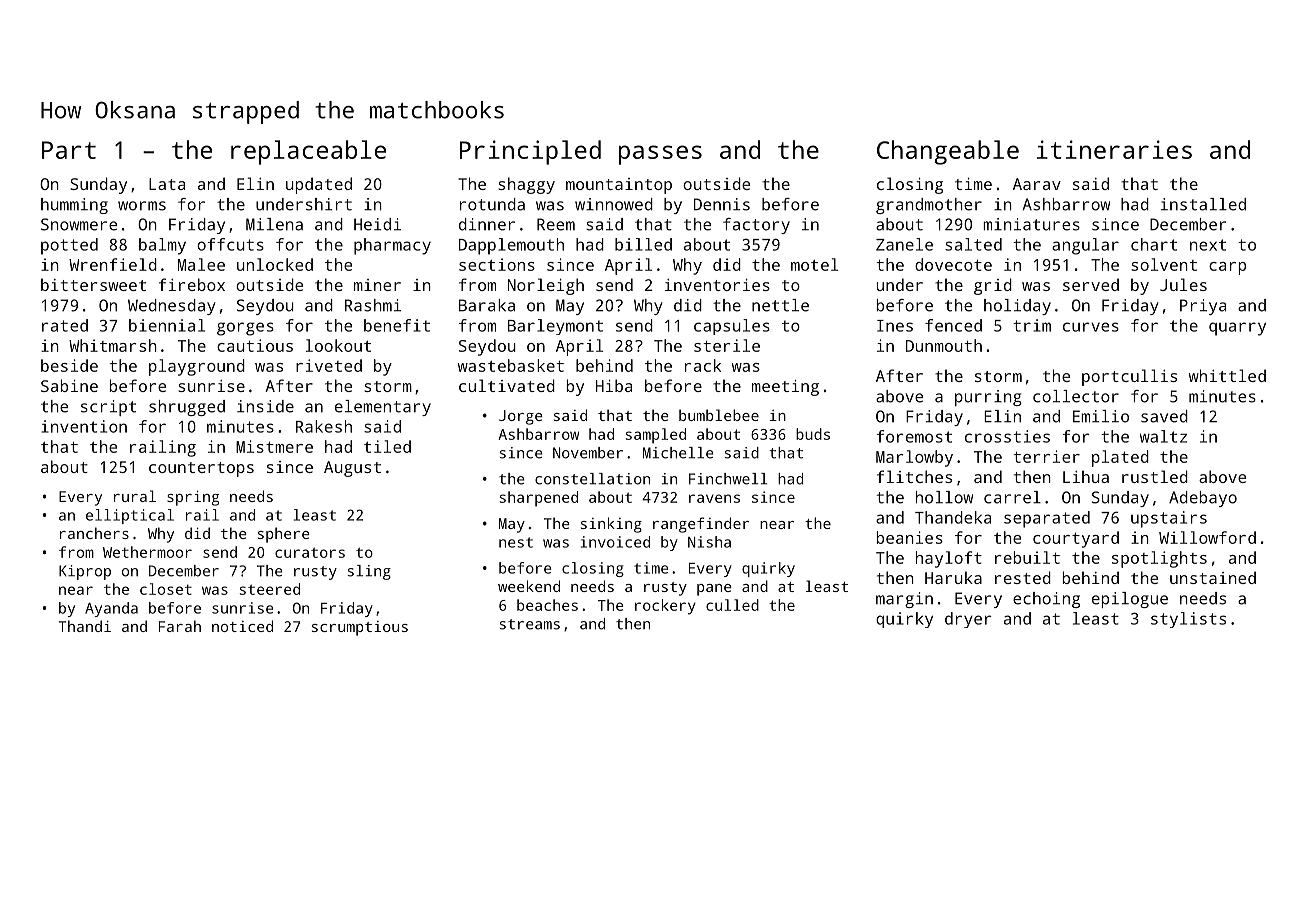 The image size is (1308, 924). Describe the element at coordinates (242, 626) in the image. I see `noticed` at that location.
